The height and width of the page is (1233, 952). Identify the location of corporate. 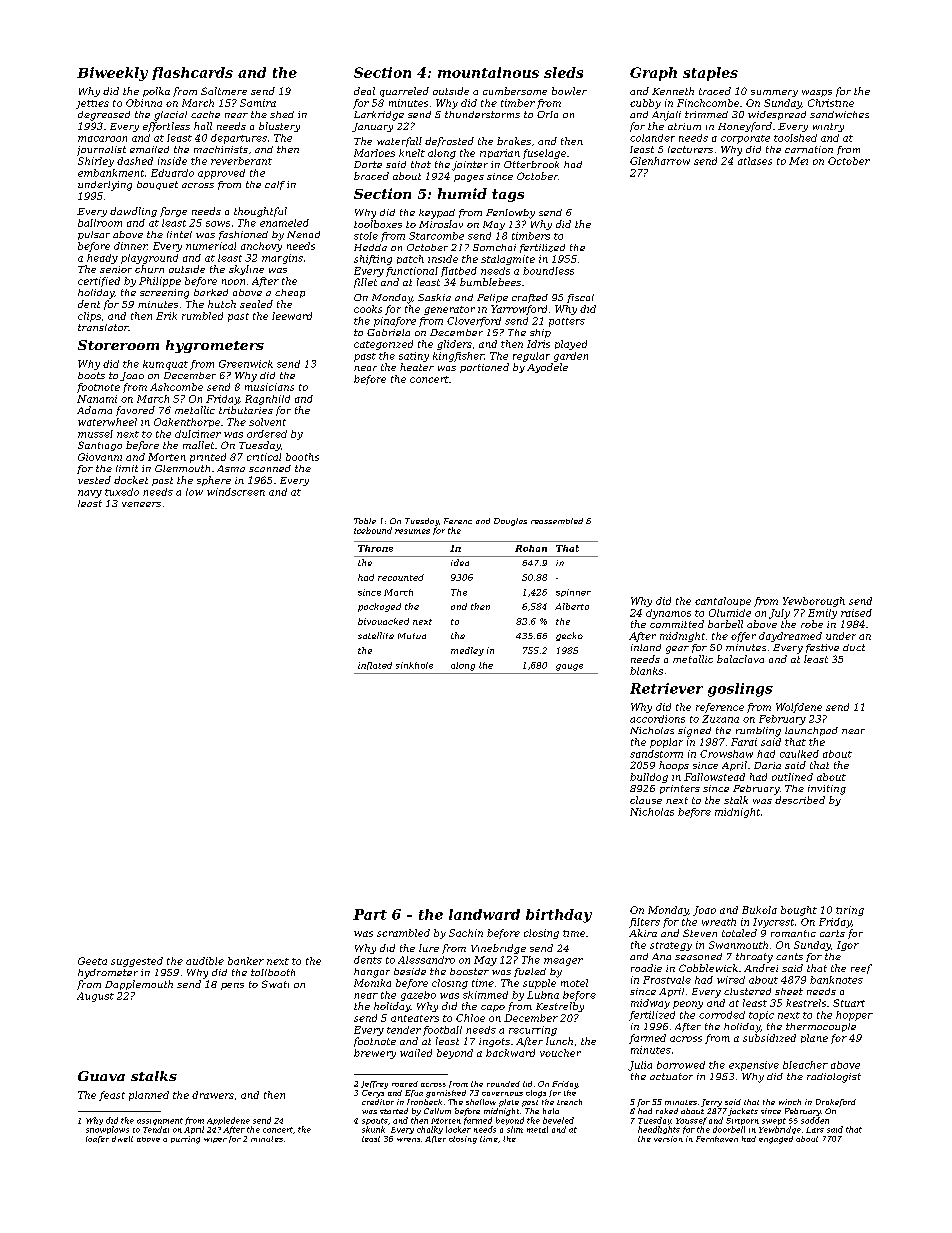
(745, 139).
